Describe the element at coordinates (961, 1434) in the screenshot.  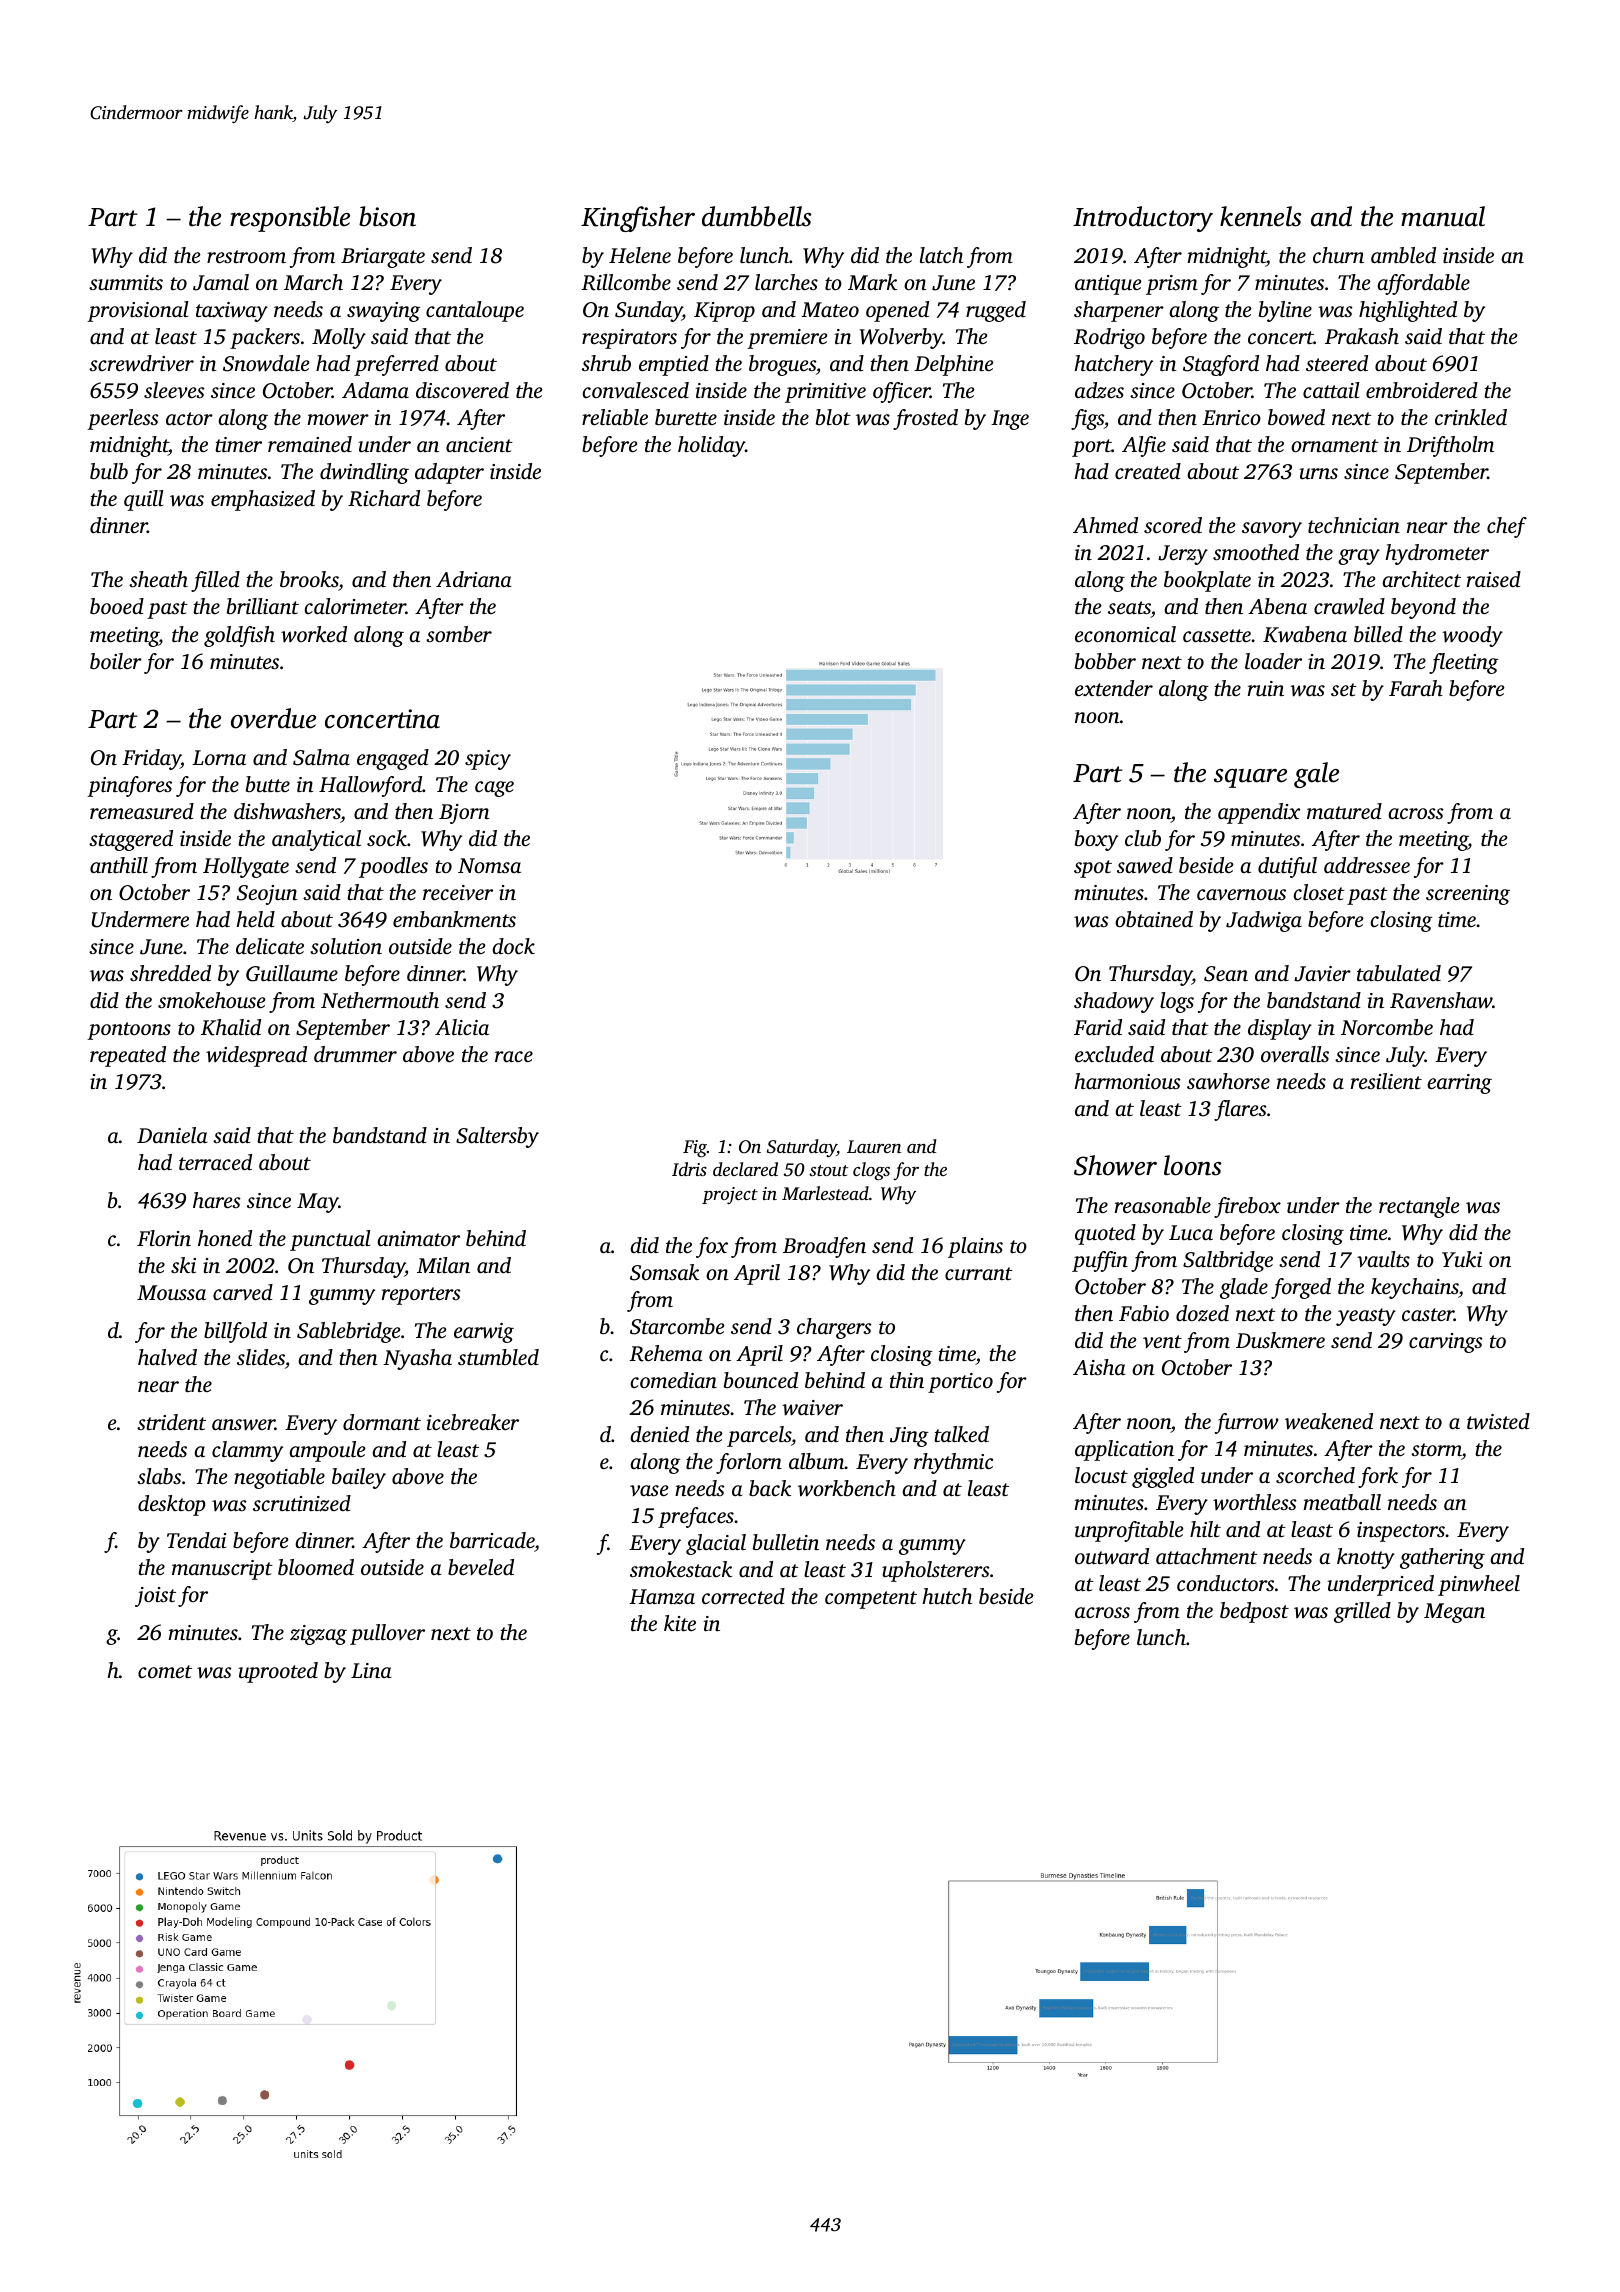
I see `talked` at that location.
